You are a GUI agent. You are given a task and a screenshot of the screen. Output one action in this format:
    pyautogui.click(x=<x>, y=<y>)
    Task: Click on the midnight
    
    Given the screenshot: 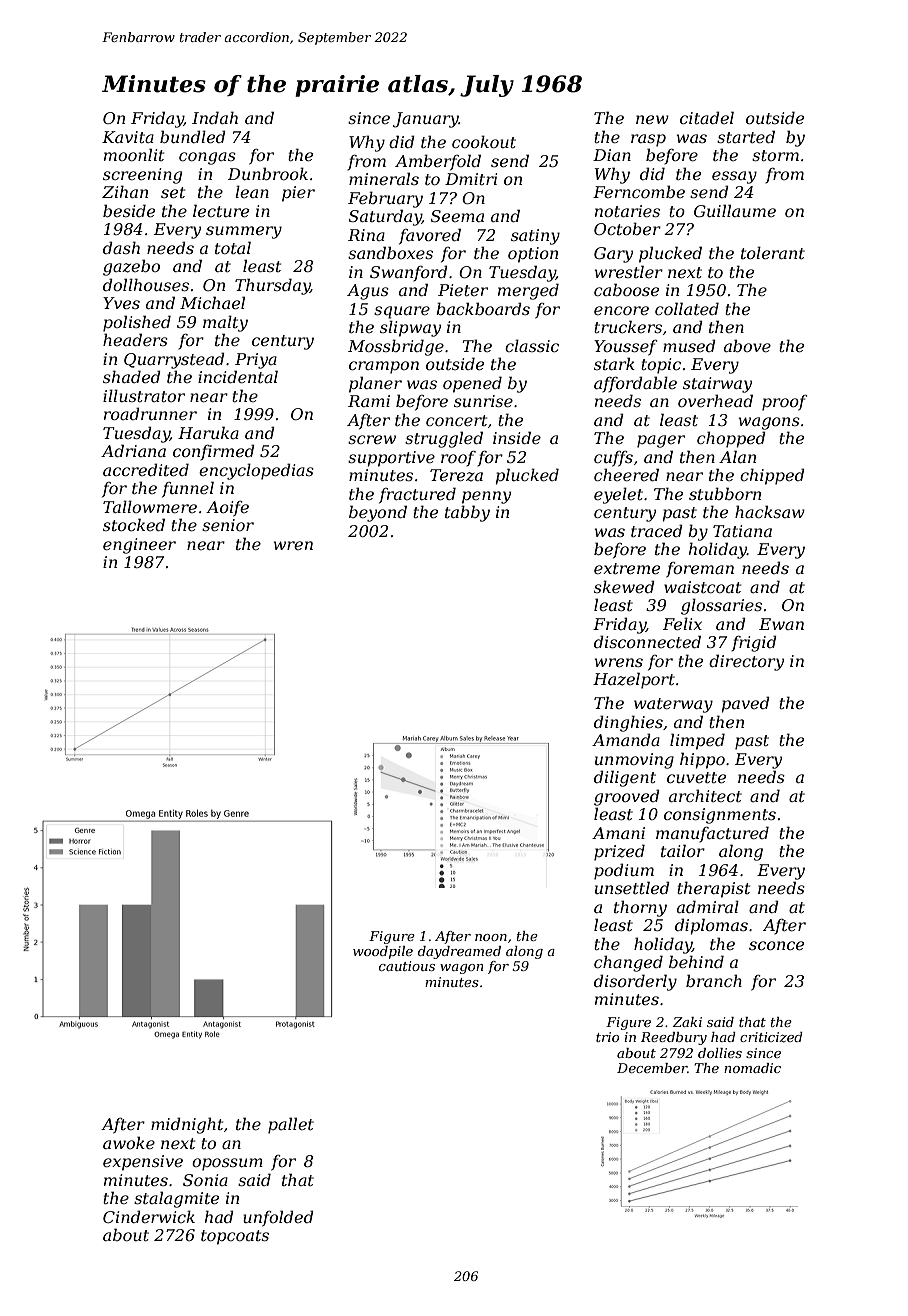 What is the action you would take?
    pyautogui.click(x=187, y=1125)
